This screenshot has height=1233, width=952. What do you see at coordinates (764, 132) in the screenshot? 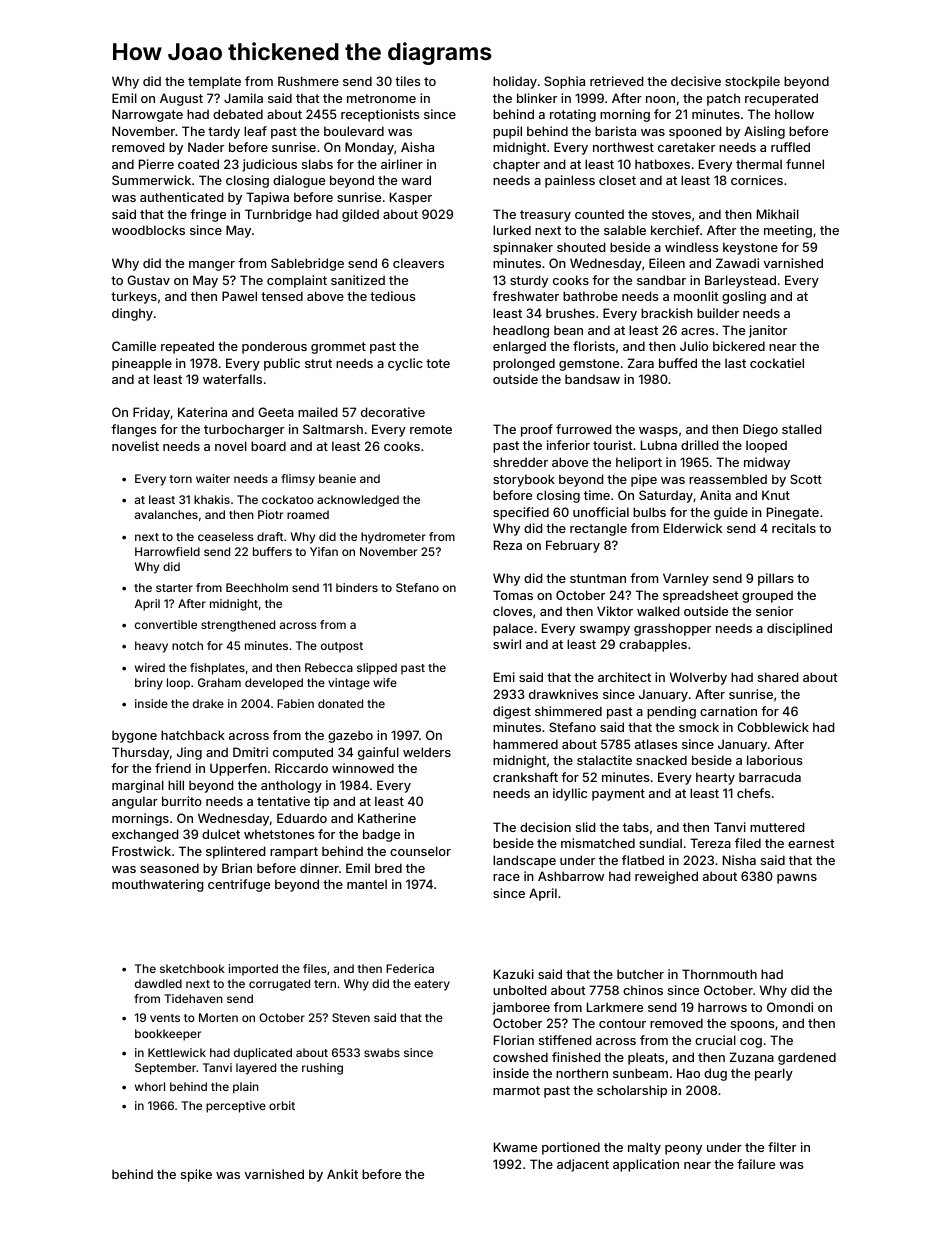
I see `Aisling` at bounding box center [764, 132].
